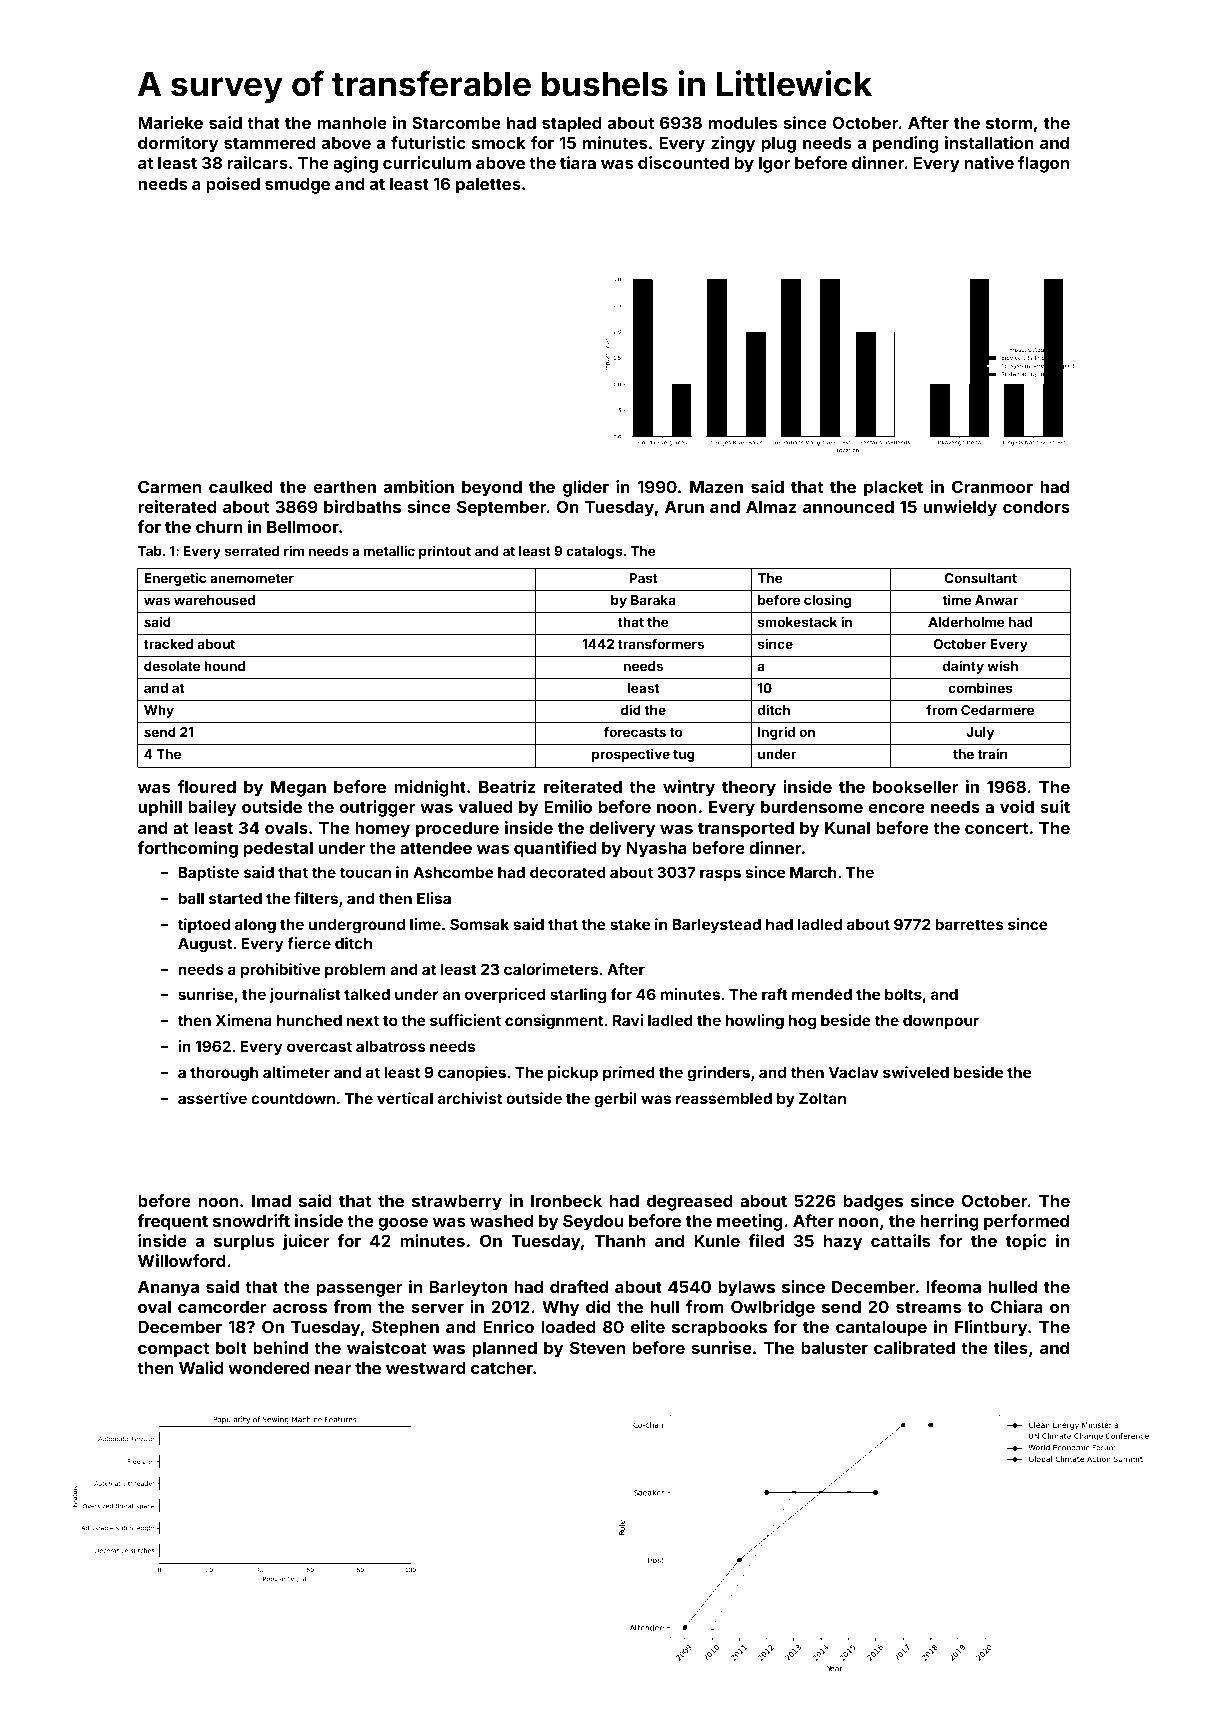  What do you see at coordinates (160, 808) in the screenshot?
I see `uphill` at bounding box center [160, 808].
